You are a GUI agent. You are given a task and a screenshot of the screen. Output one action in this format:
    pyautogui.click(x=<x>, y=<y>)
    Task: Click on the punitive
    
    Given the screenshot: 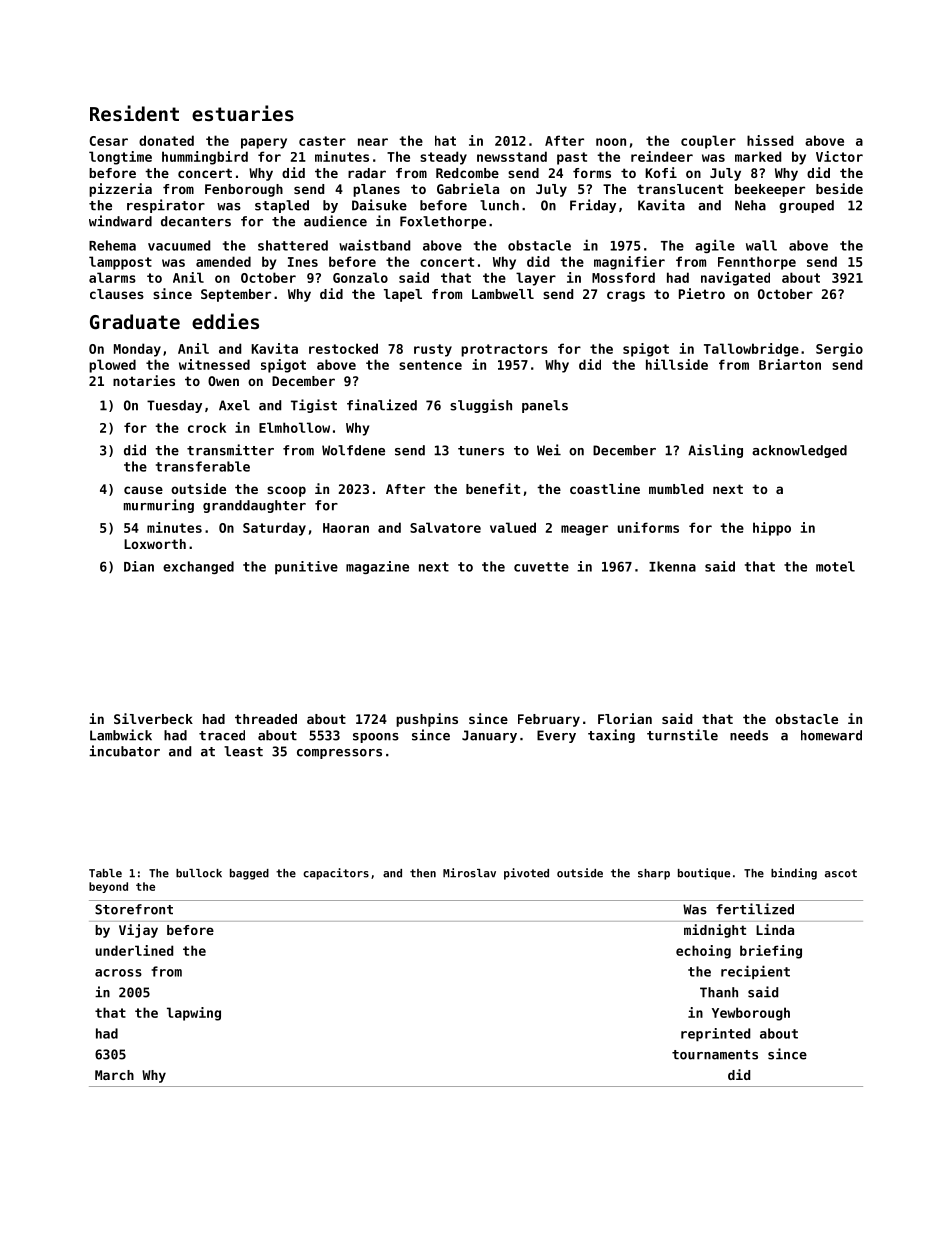 What is the action you would take?
    pyautogui.click(x=306, y=568)
